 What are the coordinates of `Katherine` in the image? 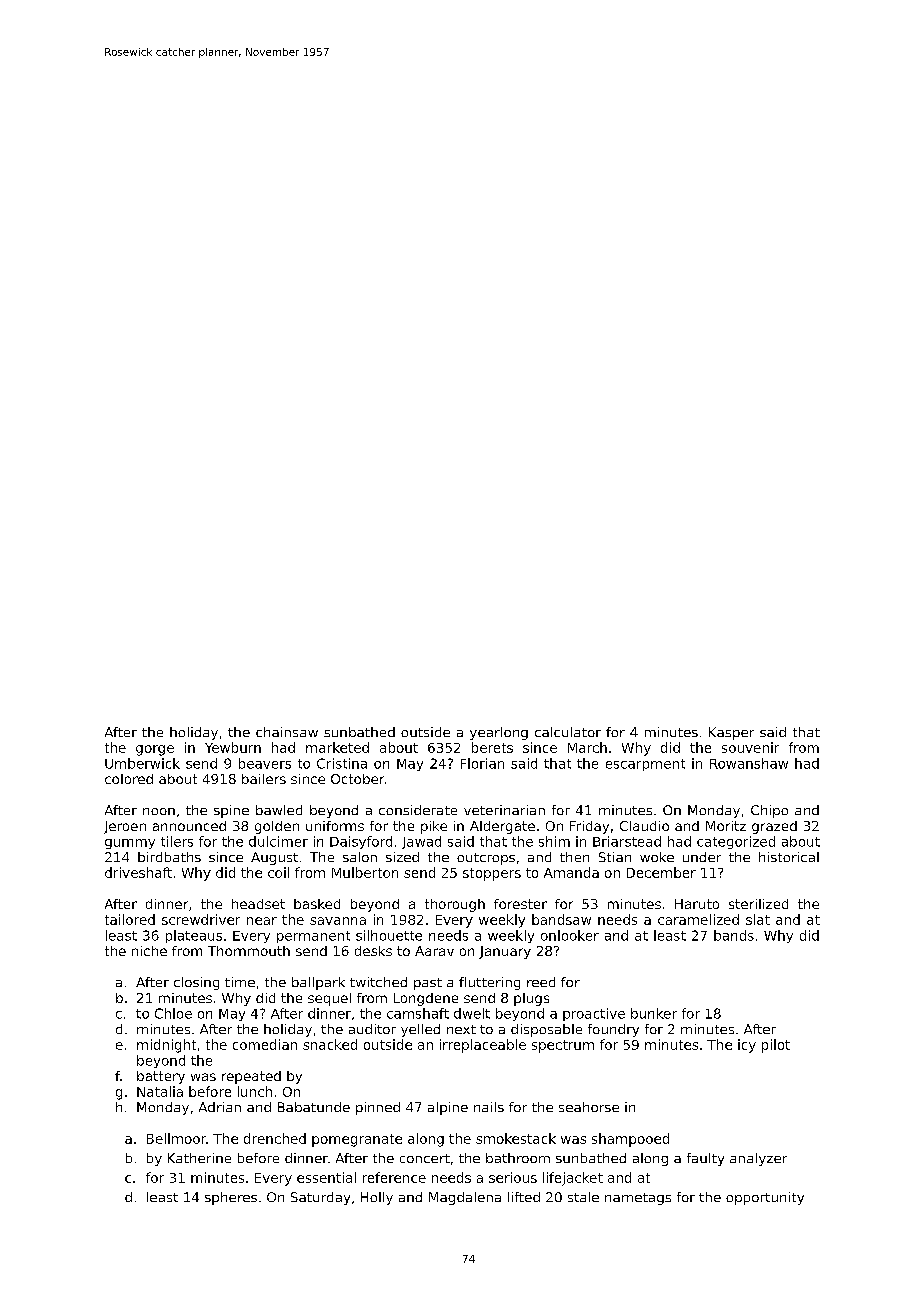 It's located at (199, 1158).
